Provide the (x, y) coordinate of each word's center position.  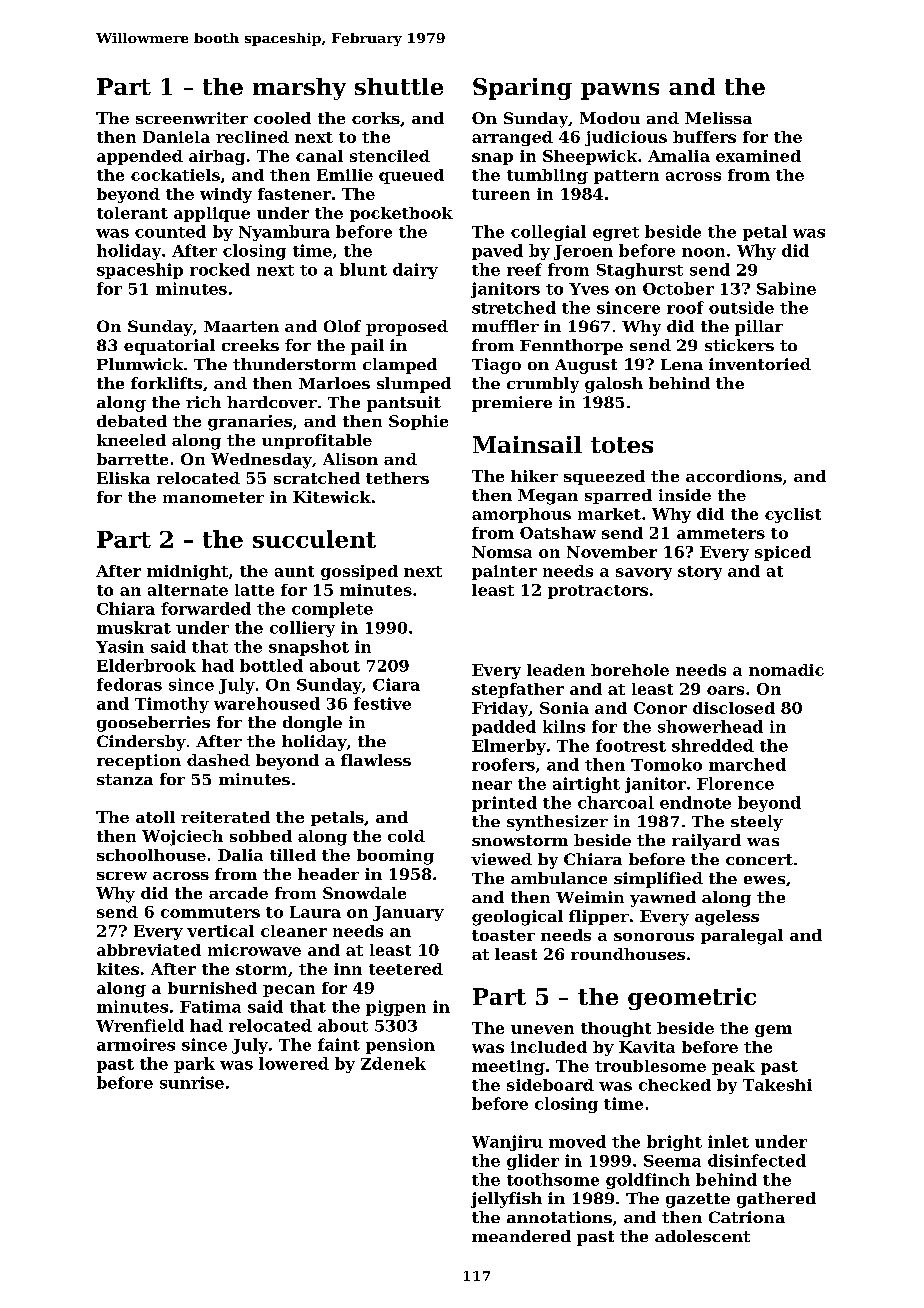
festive (382, 703)
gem (773, 1031)
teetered (406, 969)
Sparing (522, 89)
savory (644, 574)
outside (741, 307)
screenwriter (192, 118)
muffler (505, 326)
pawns (620, 91)
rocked (220, 269)
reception (139, 762)
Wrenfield (140, 1025)
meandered (521, 1236)
